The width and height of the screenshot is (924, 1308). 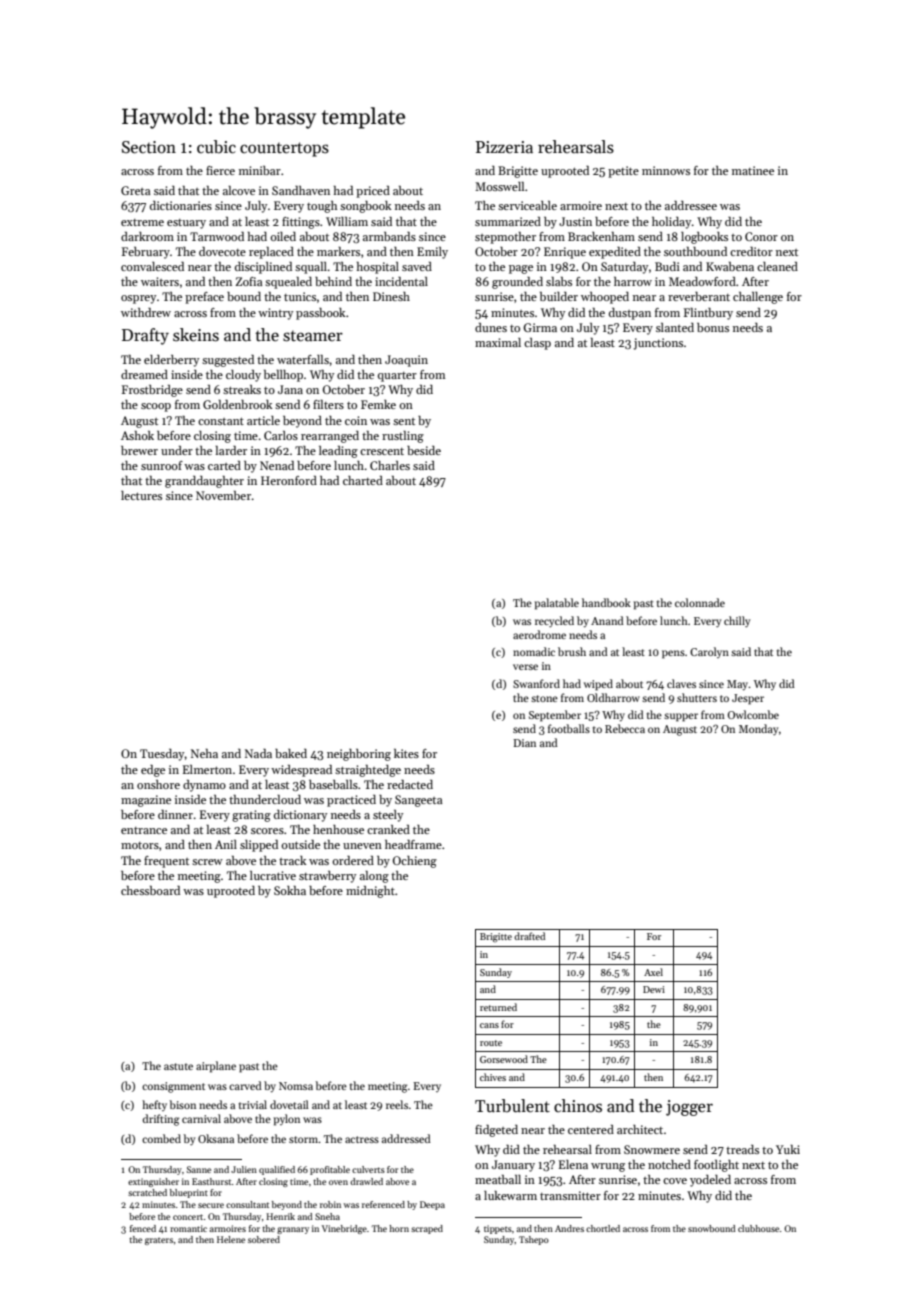 I want to click on matinee, so click(x=753, y=170).
